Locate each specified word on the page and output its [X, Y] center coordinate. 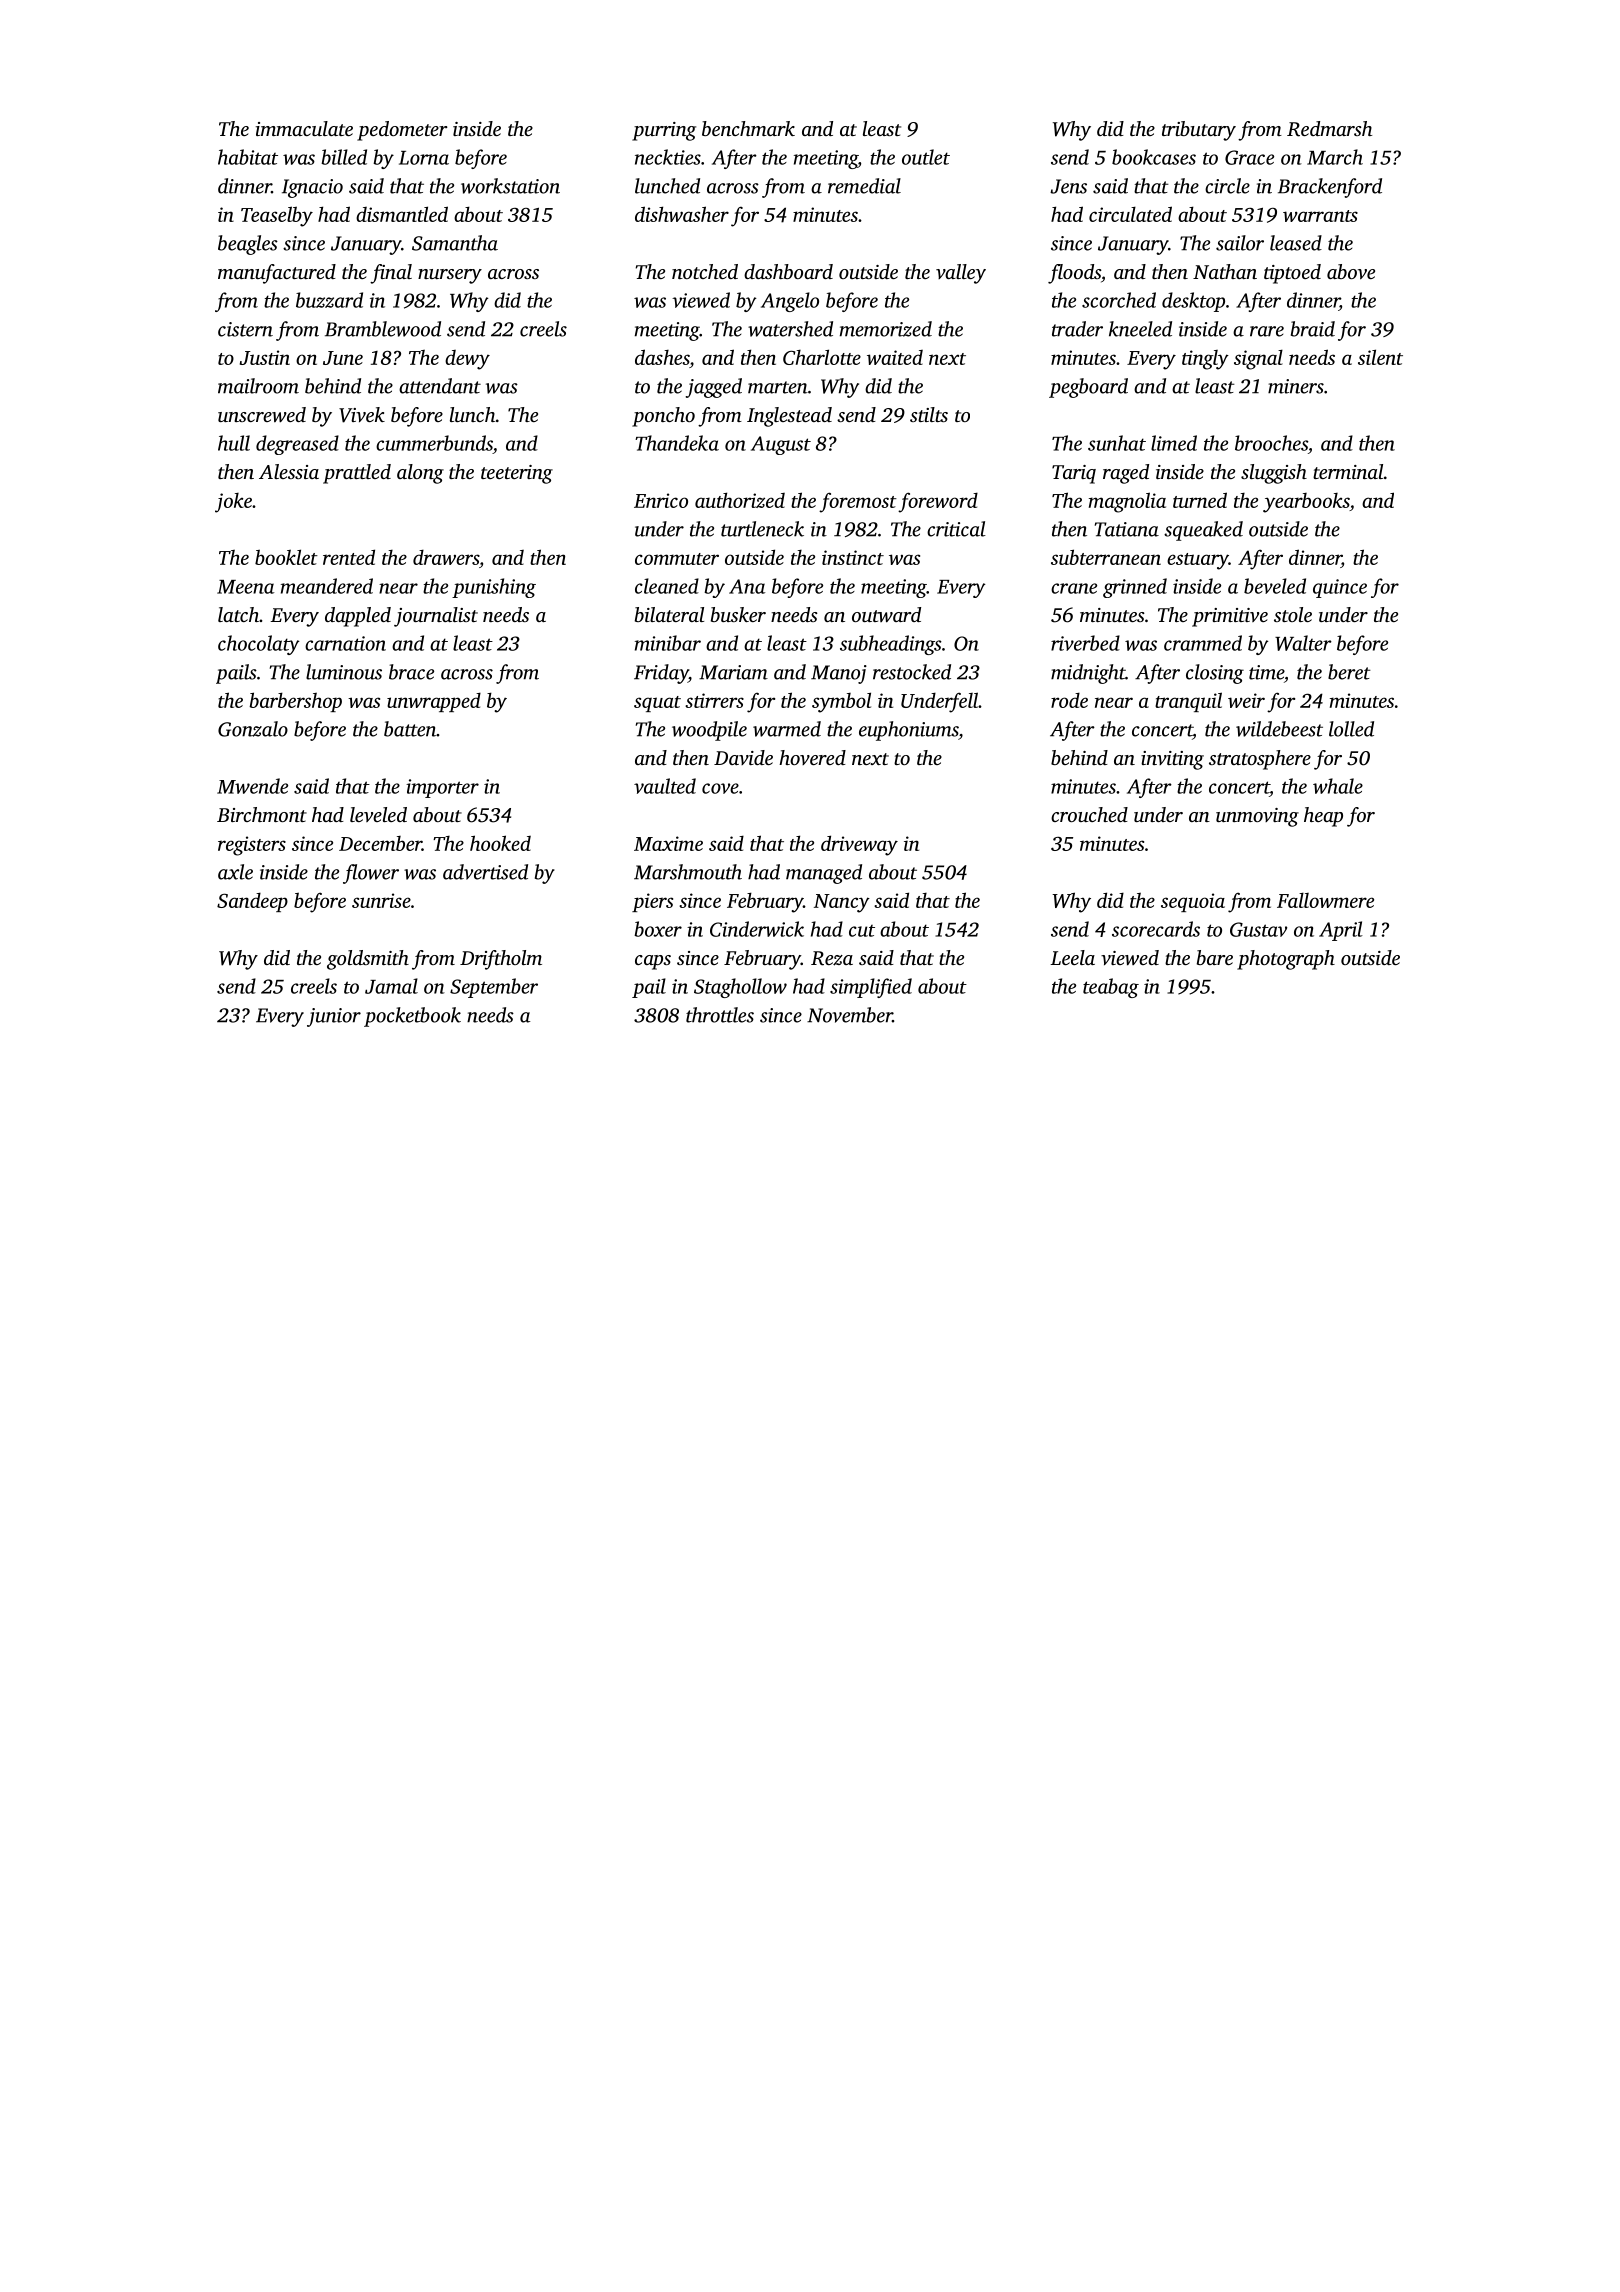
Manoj [839, 674]
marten [778, 387]
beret [1349, 672]
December [380, 843]
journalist [436, 617]
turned [1200, 500]
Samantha [455, 243]
